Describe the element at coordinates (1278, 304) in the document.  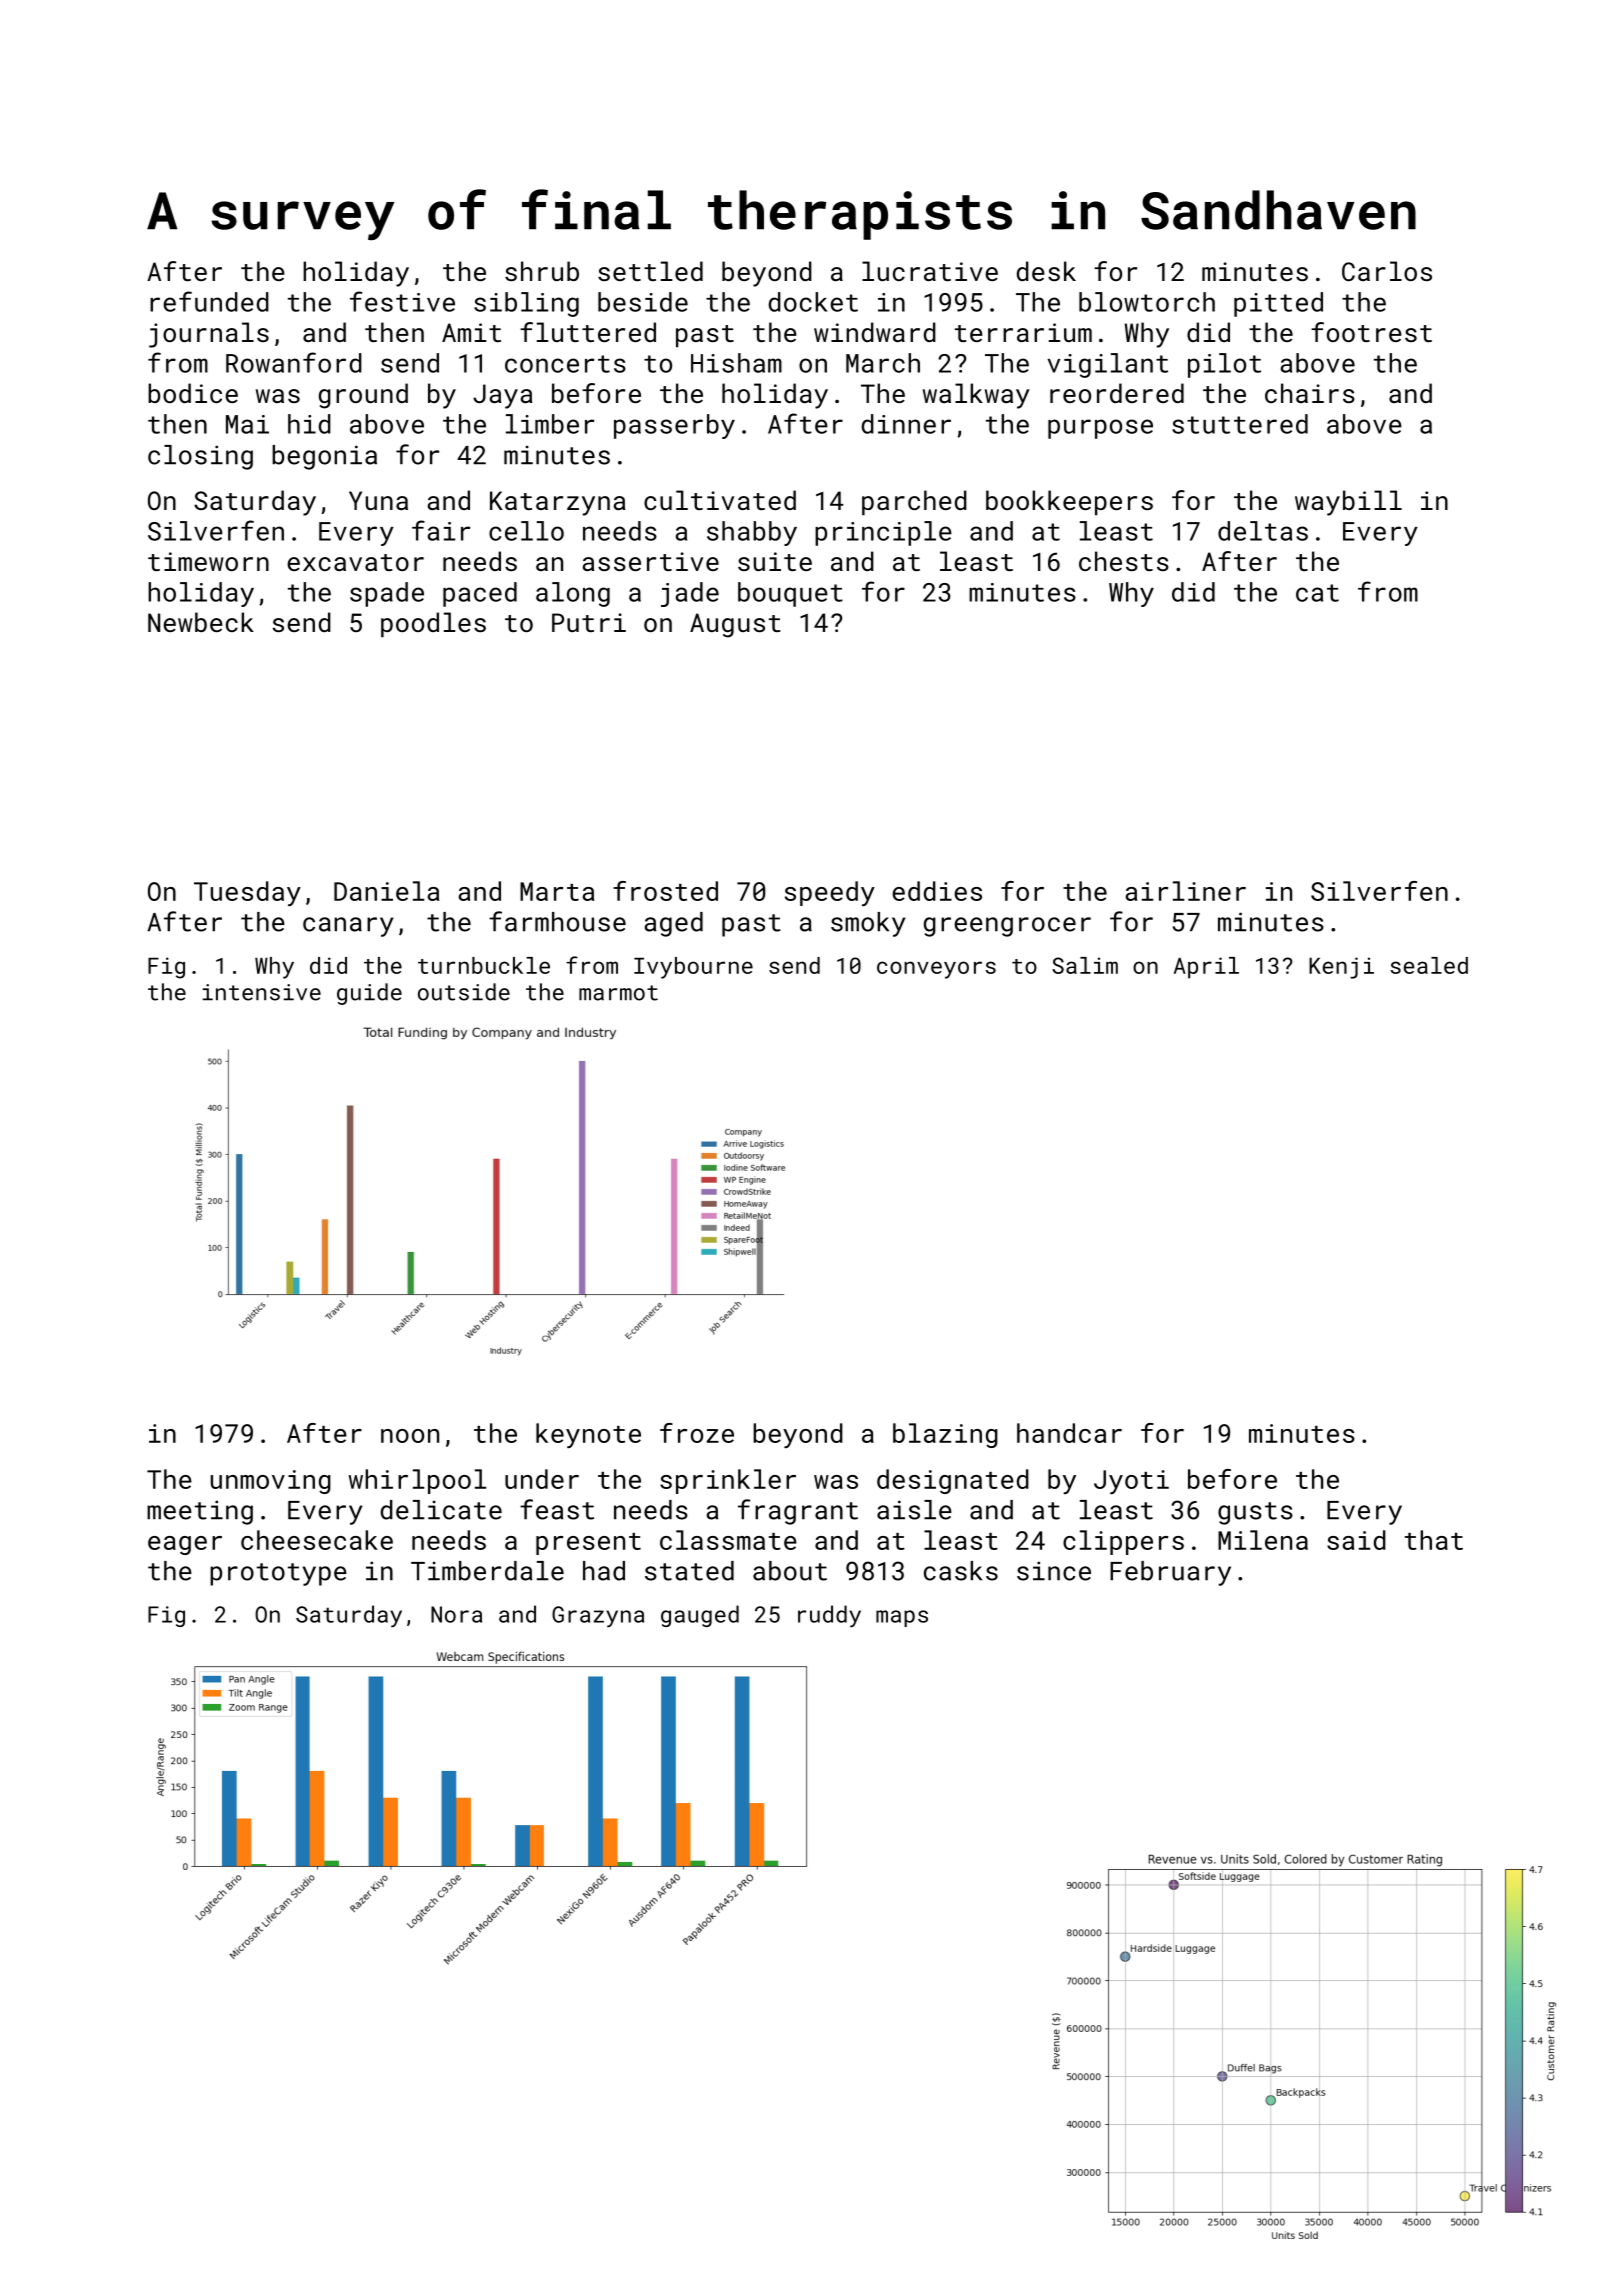
I see `pitted` at that location.
